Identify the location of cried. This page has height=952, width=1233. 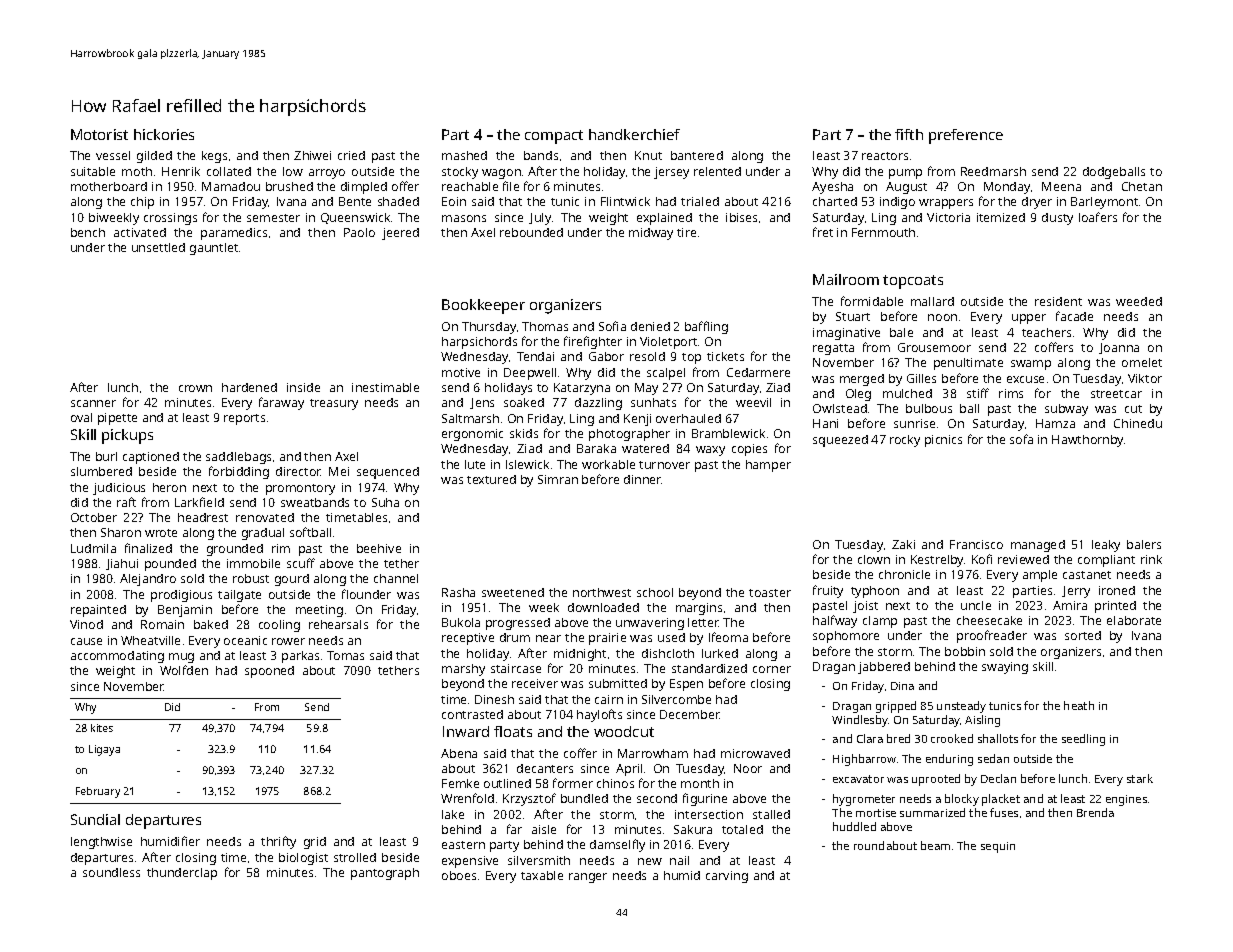
(351, 155).
